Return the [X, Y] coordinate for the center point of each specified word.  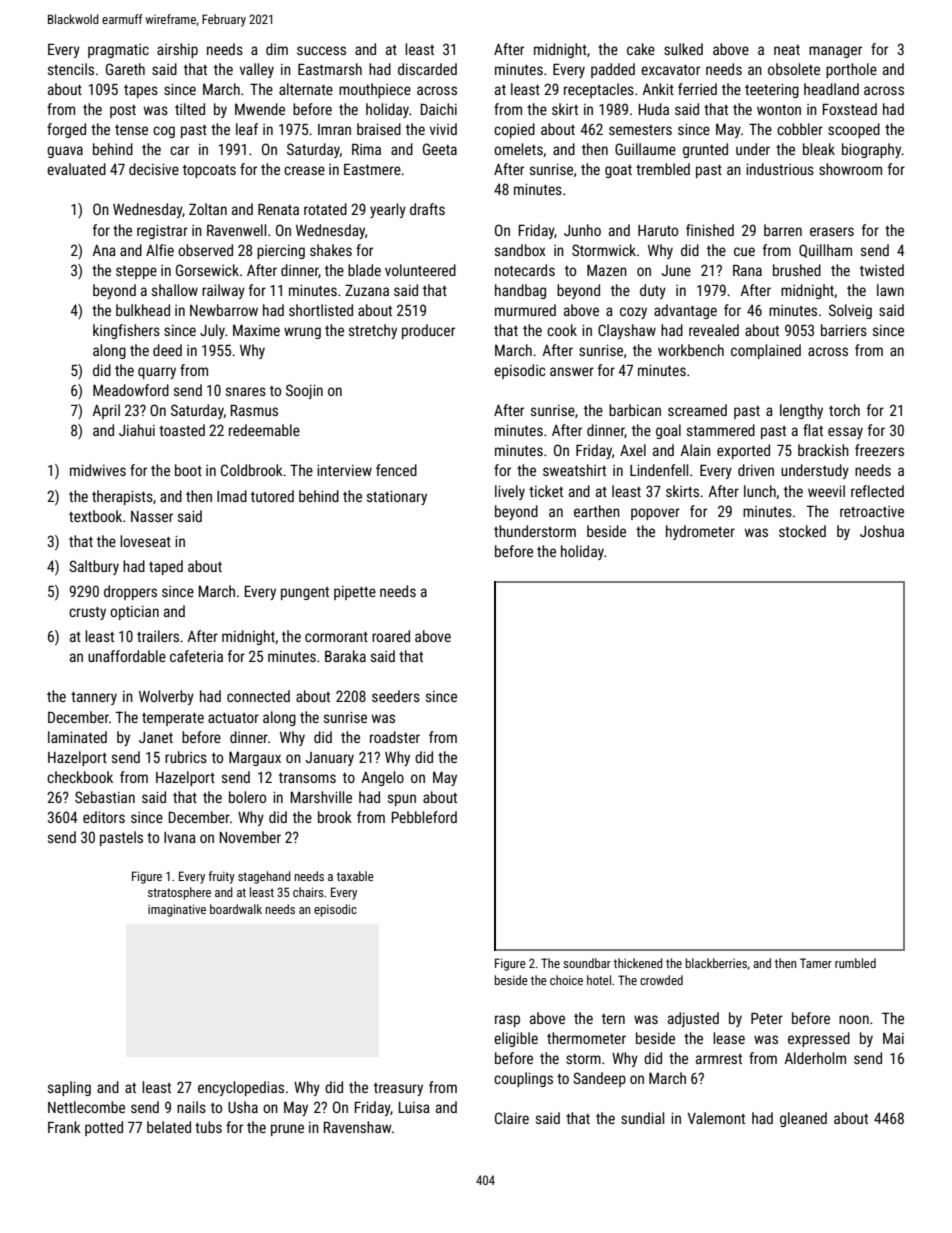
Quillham [825, 251]
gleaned [803, 1119]
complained [766, 351]
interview [344, 470]
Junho [582, 230]
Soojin [304, 391]
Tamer [816, 963]
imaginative [177, 910]
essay [845, 433]
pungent [305, 593]
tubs [208, 1127]
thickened [638, 963]
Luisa [414, 1107]
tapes [141, 91]
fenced [396, 470]
